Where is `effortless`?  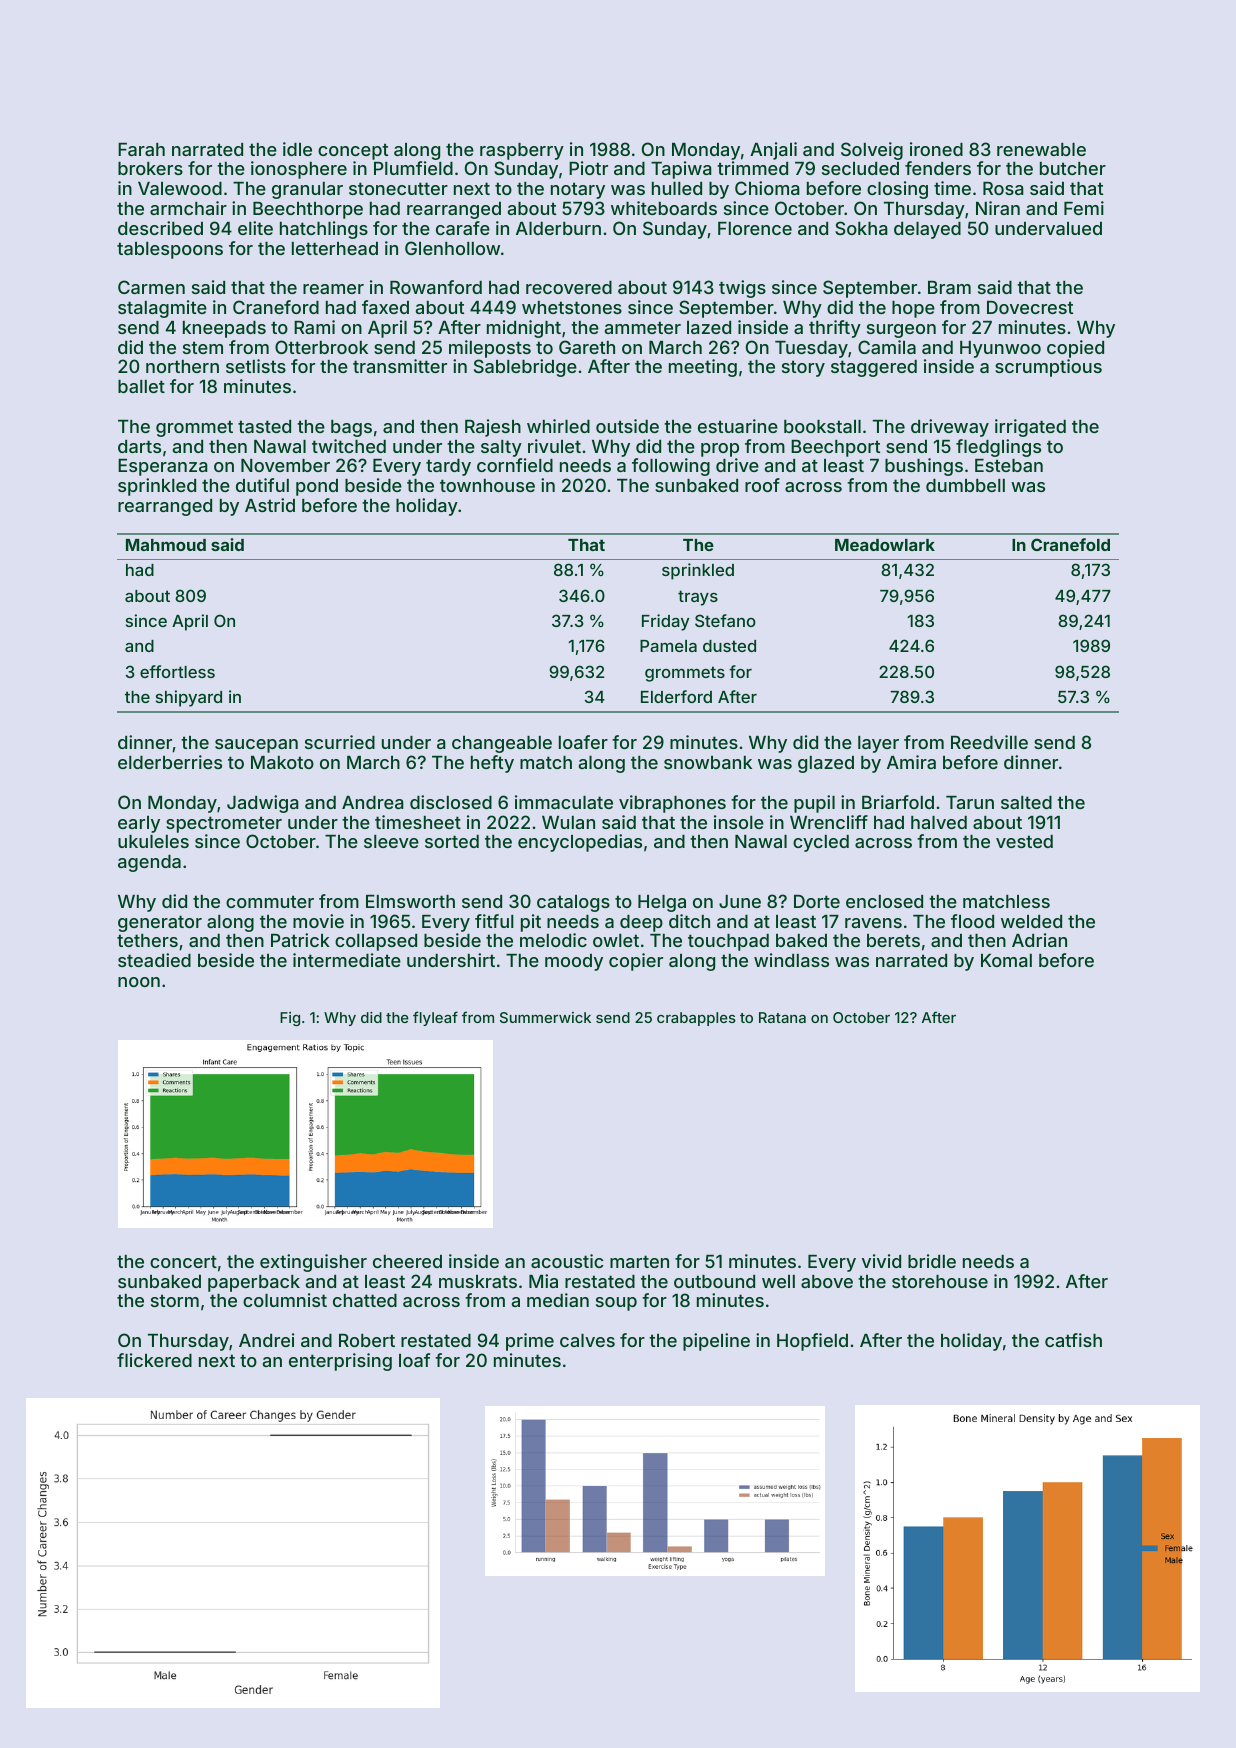 effortless is located at coordinates (177, 671).
